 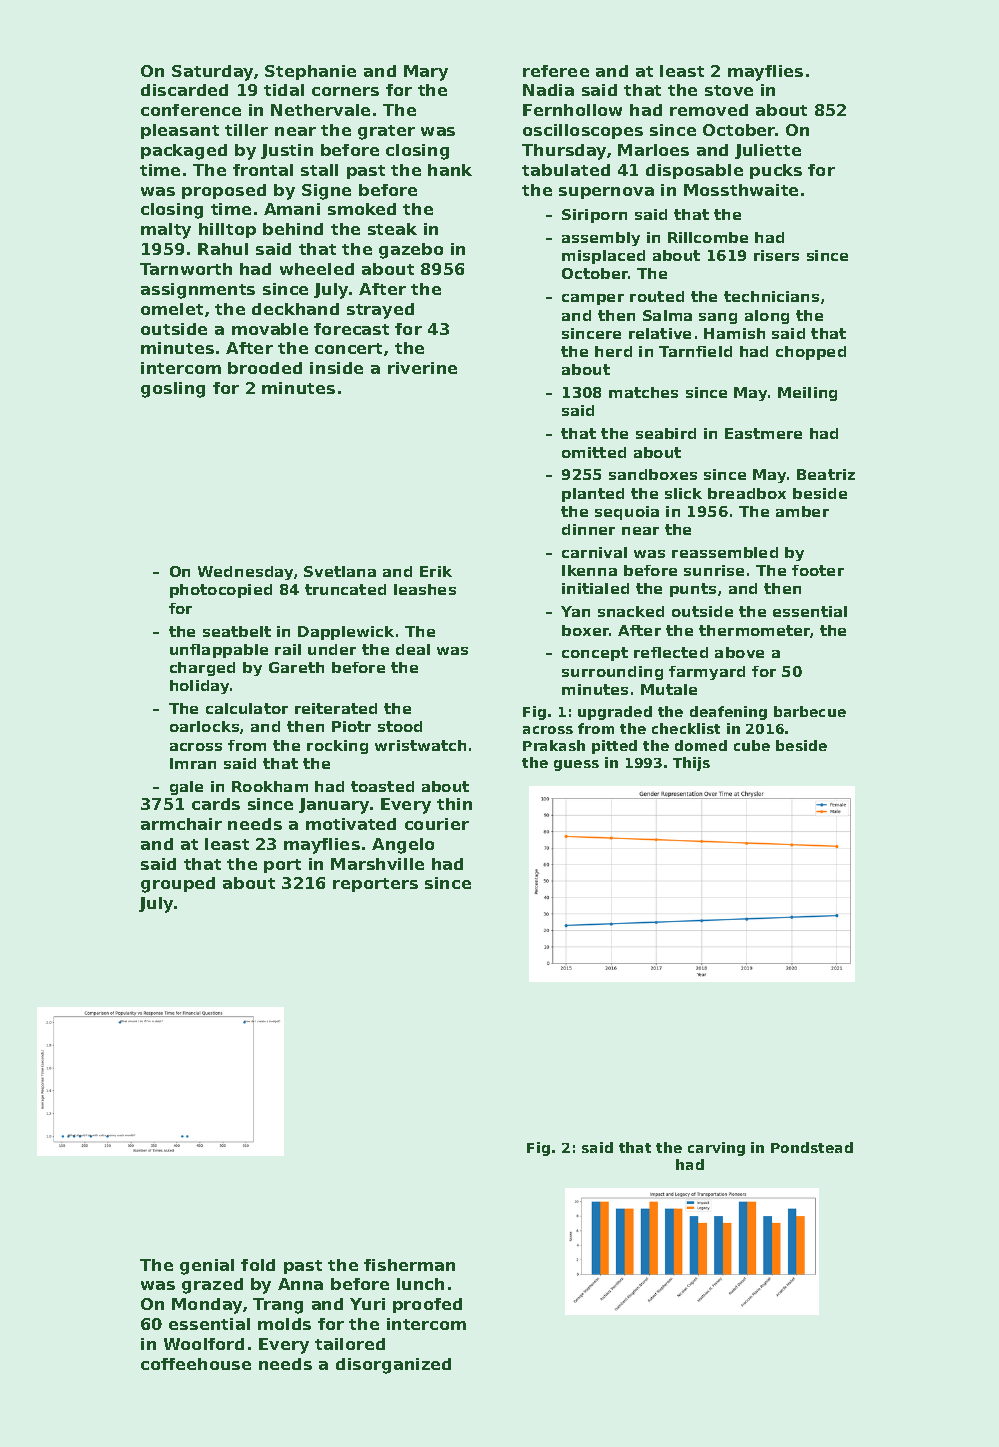 I want to click on disorganized, so click(x=393, y=1366).
